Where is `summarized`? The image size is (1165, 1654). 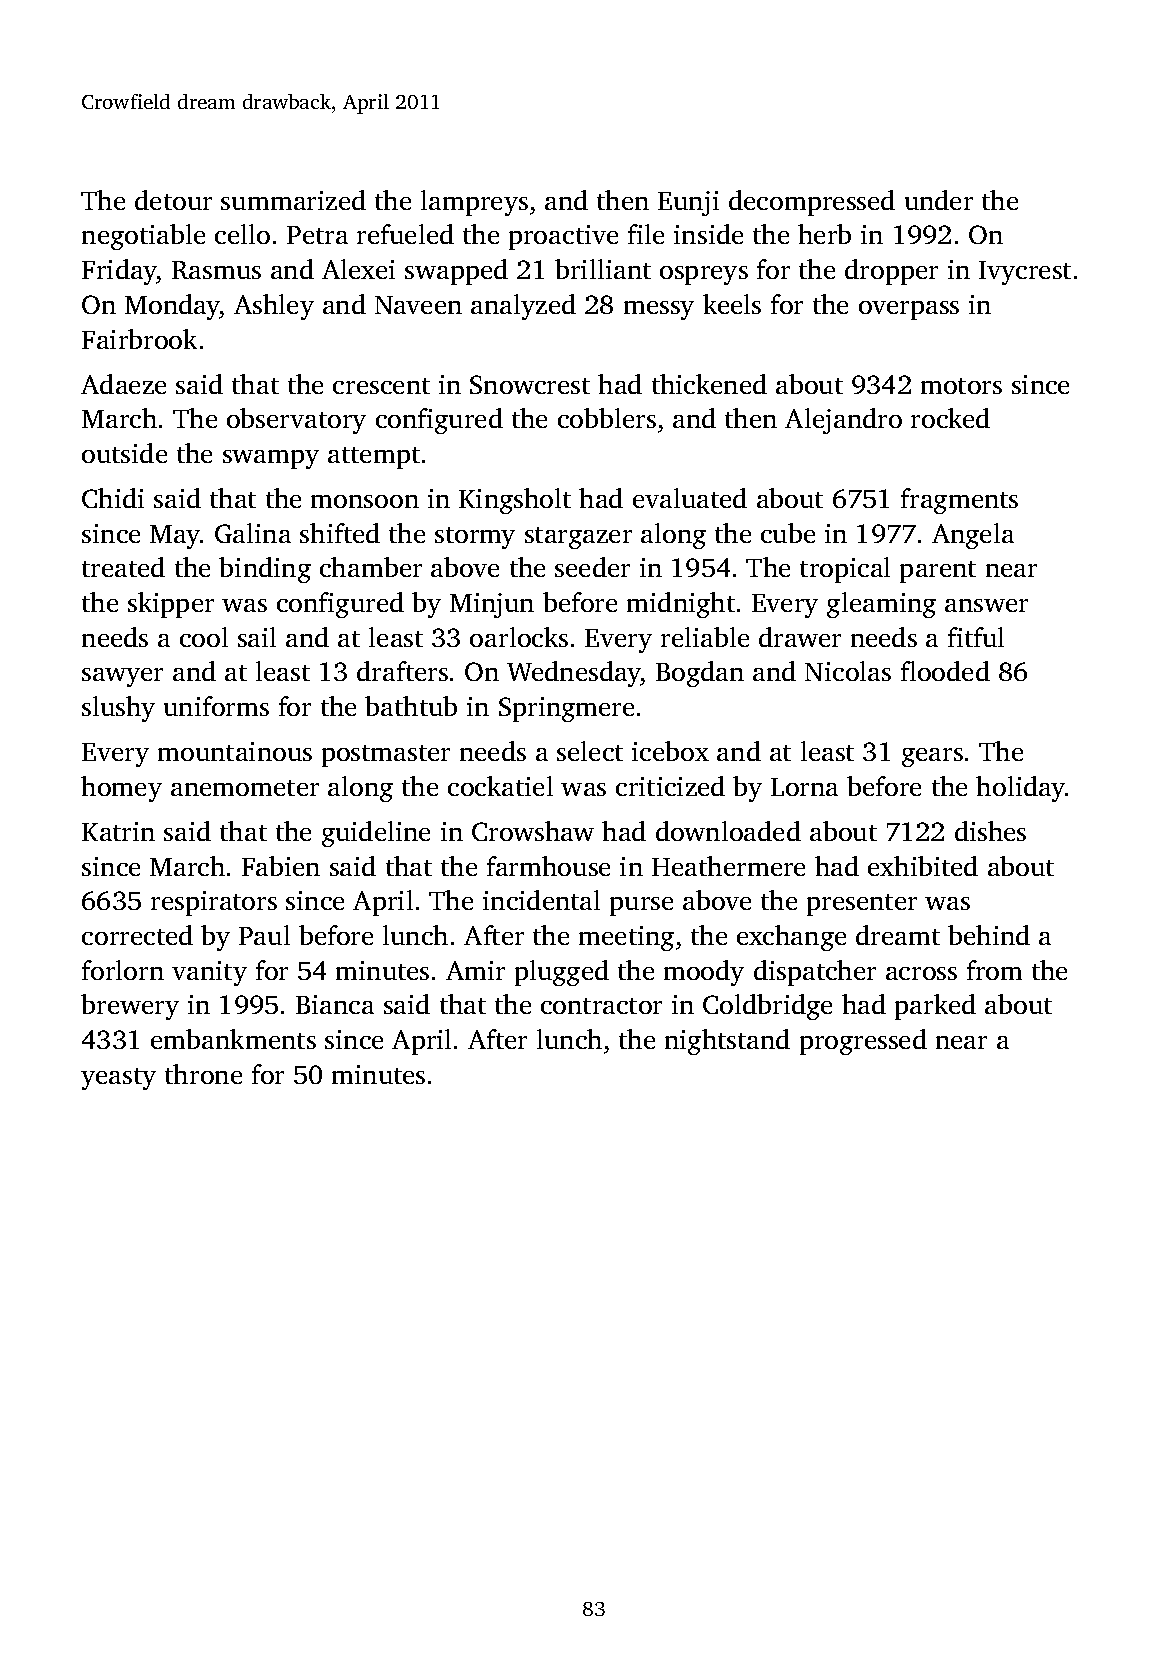 summarized is located at coordinates (293, 200).
